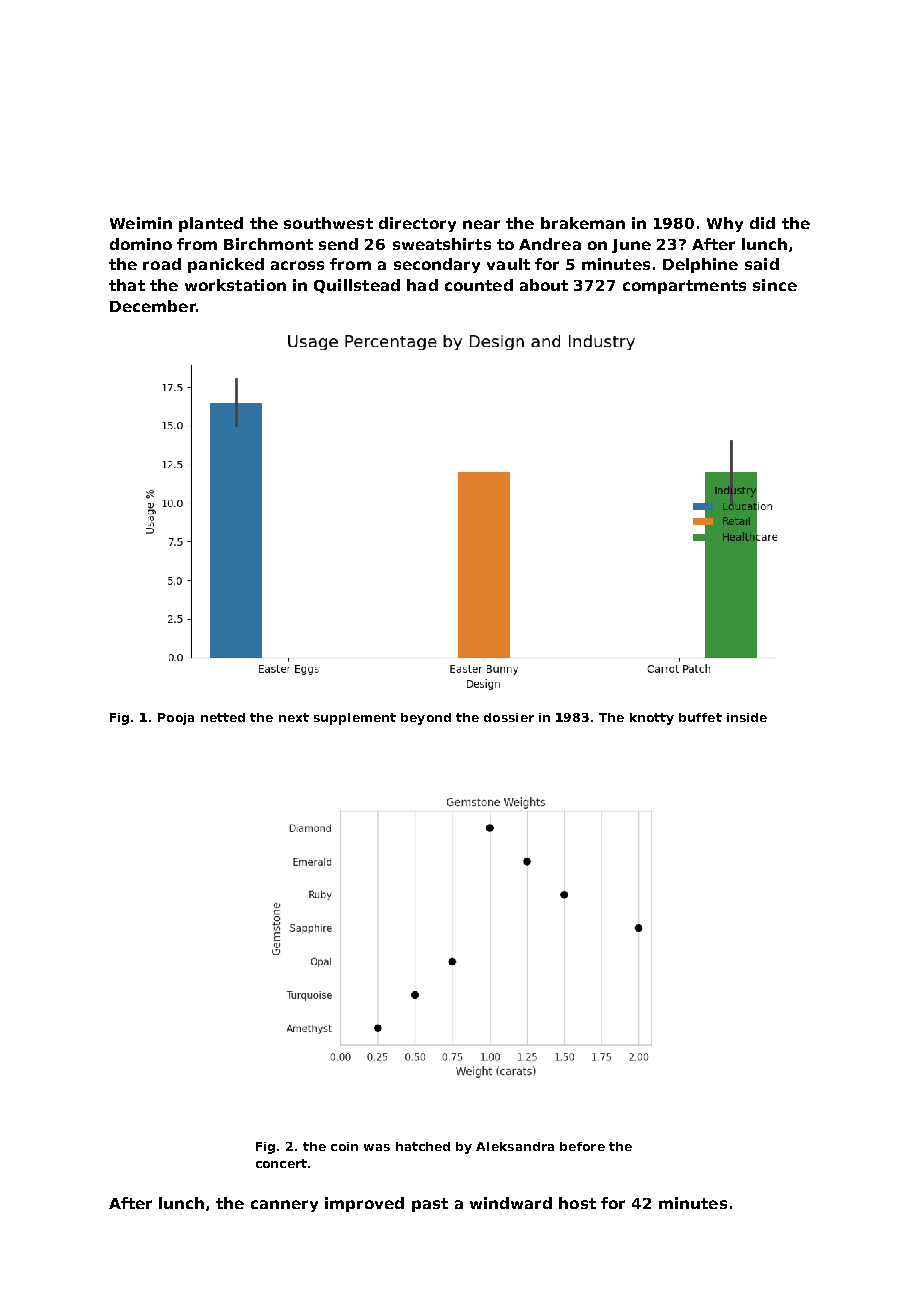 The image size is (924, 1314). I want to click on cannery, so click(284, 1206).
